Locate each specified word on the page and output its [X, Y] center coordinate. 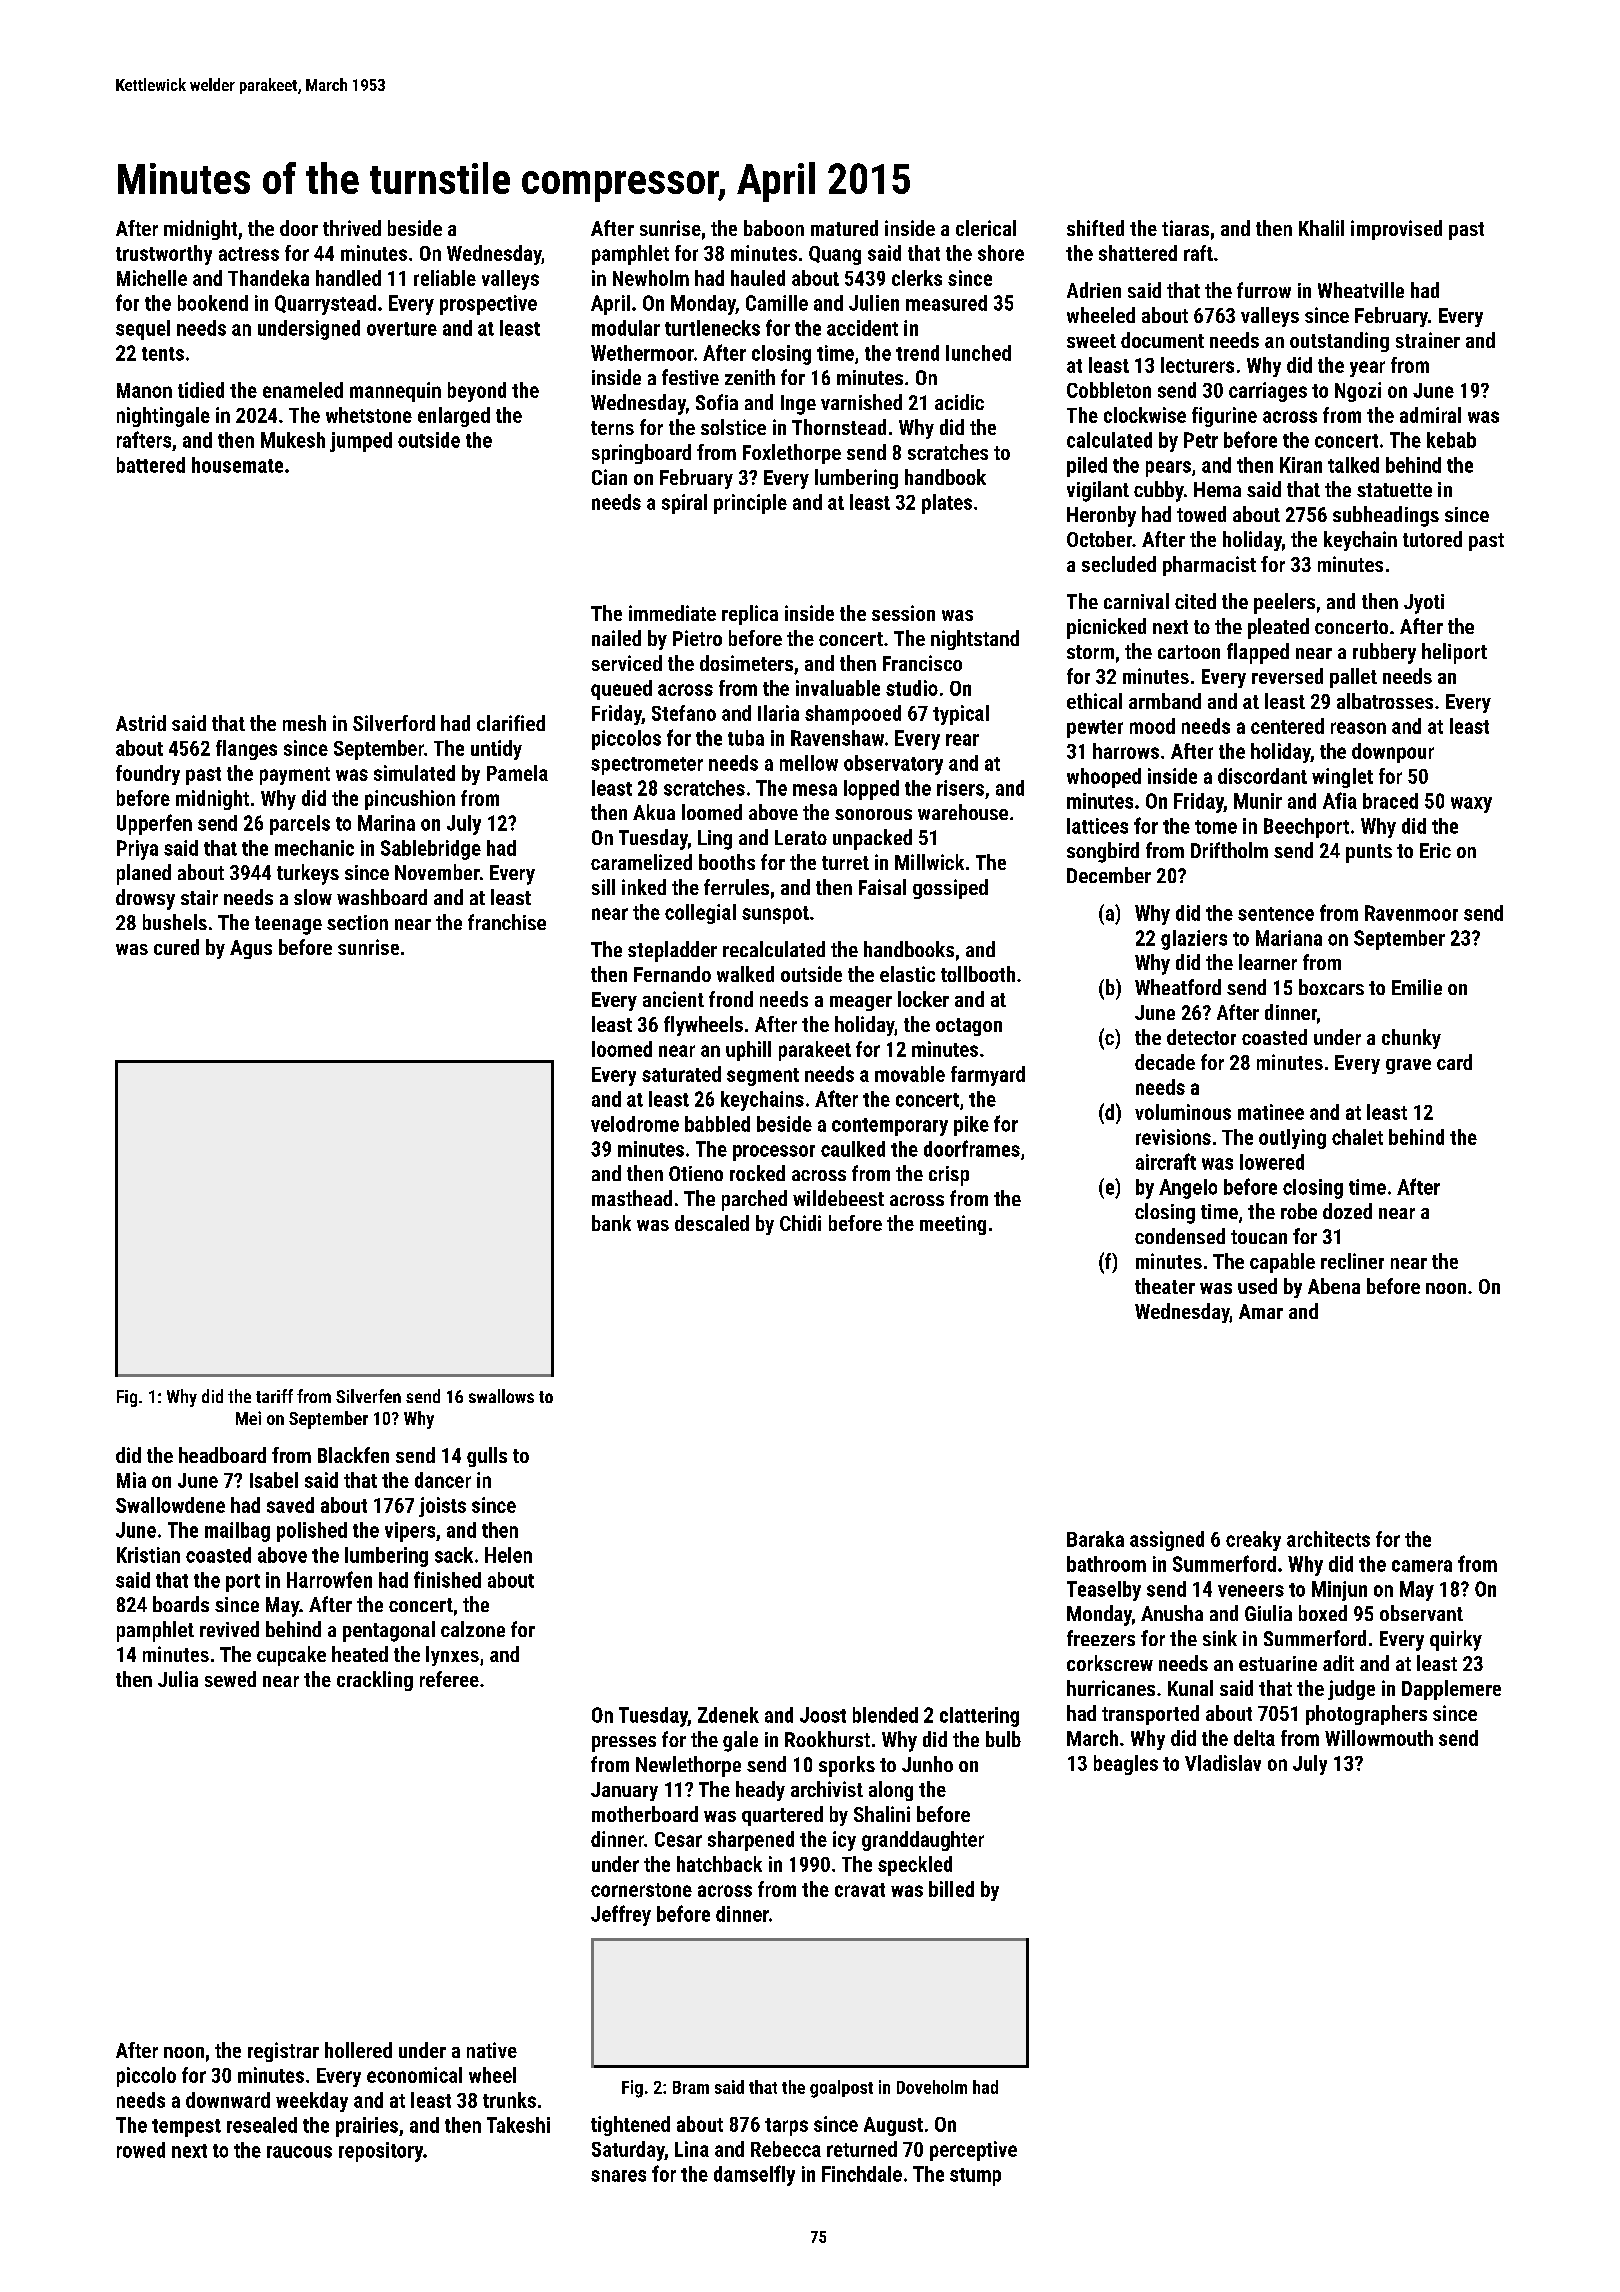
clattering [979, 1717]
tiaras [1185, 228]
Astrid [141, 723]
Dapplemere [1451, 1690]
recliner [1352, 1261]
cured [176, 947]
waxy [1471, 805]
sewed [230, 1679]
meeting [953, 1225]
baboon [774, 228]
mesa [815, 790]
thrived [352, 228]
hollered [358, 2050]
